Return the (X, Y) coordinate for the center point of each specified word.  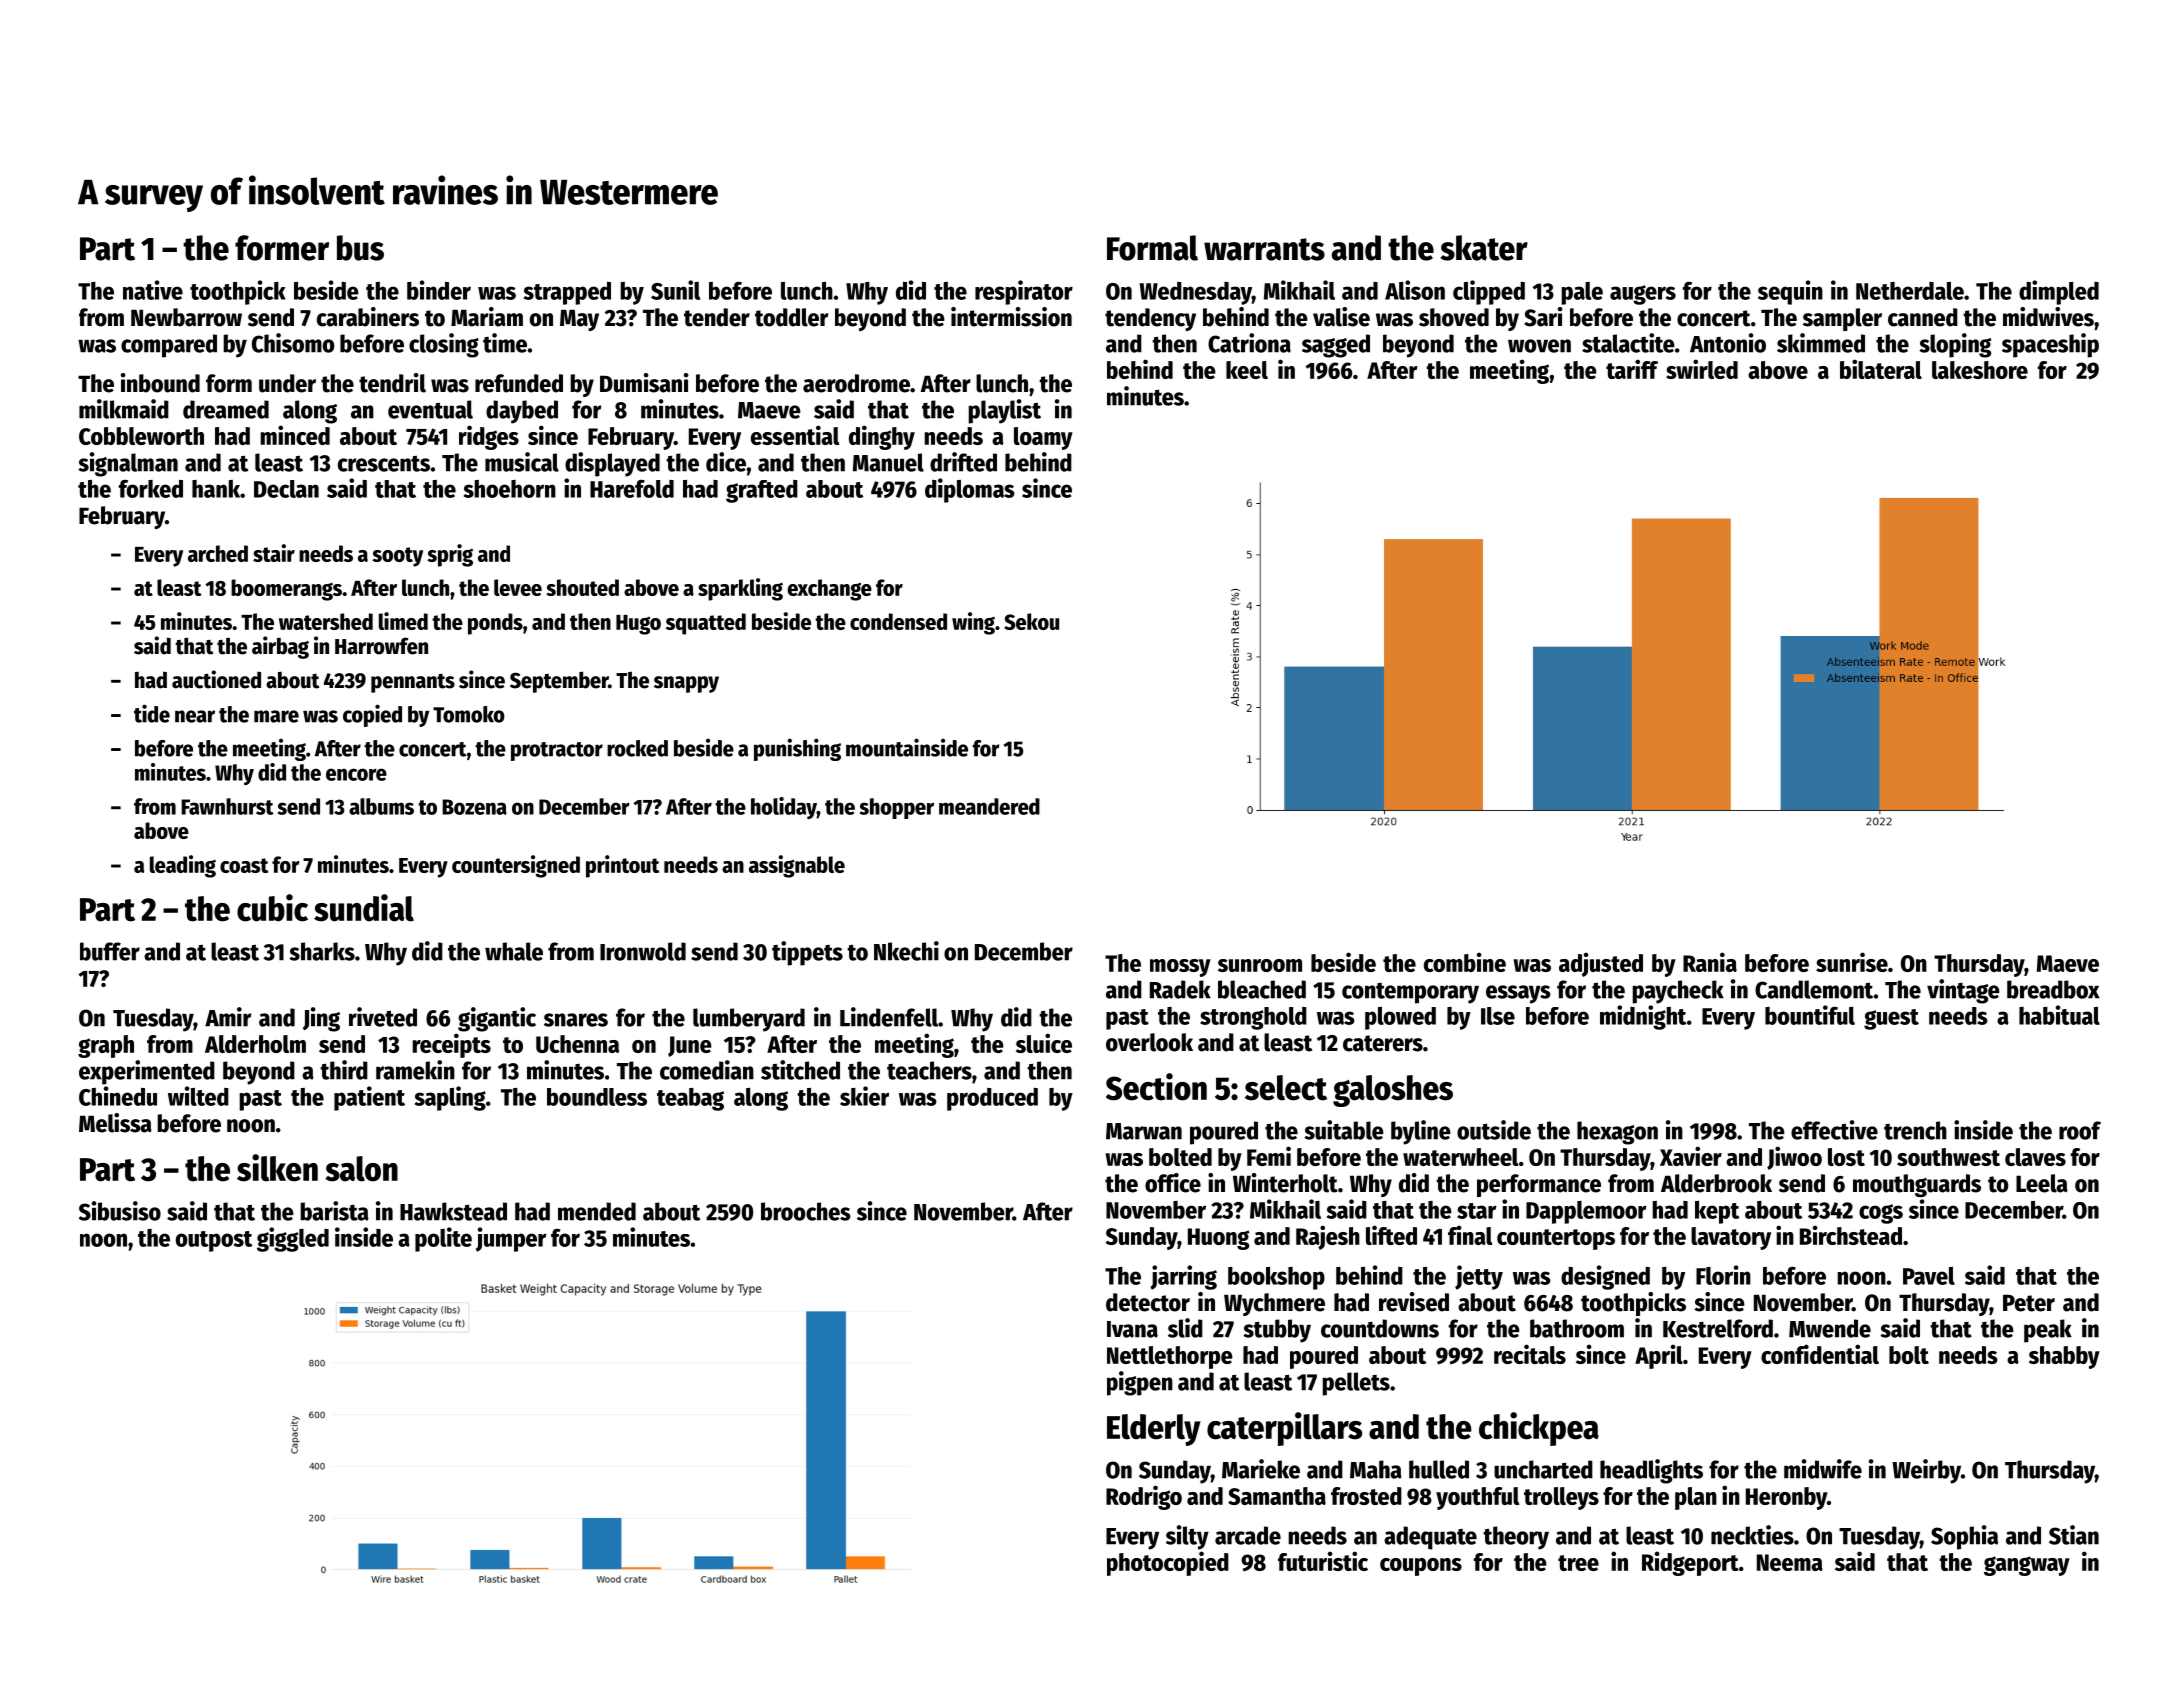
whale (514, 951)
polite (443, 1239)
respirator (1024, 292)
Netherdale (1910, 291)
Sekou (1031, 621)
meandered (989, 806)
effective (1834, 1130)
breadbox (2053, 989)
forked (151, 489)
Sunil (675, 290)
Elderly (1154, 1430)
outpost (214, 1241)
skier (864, 1096)
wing (973, 623)
